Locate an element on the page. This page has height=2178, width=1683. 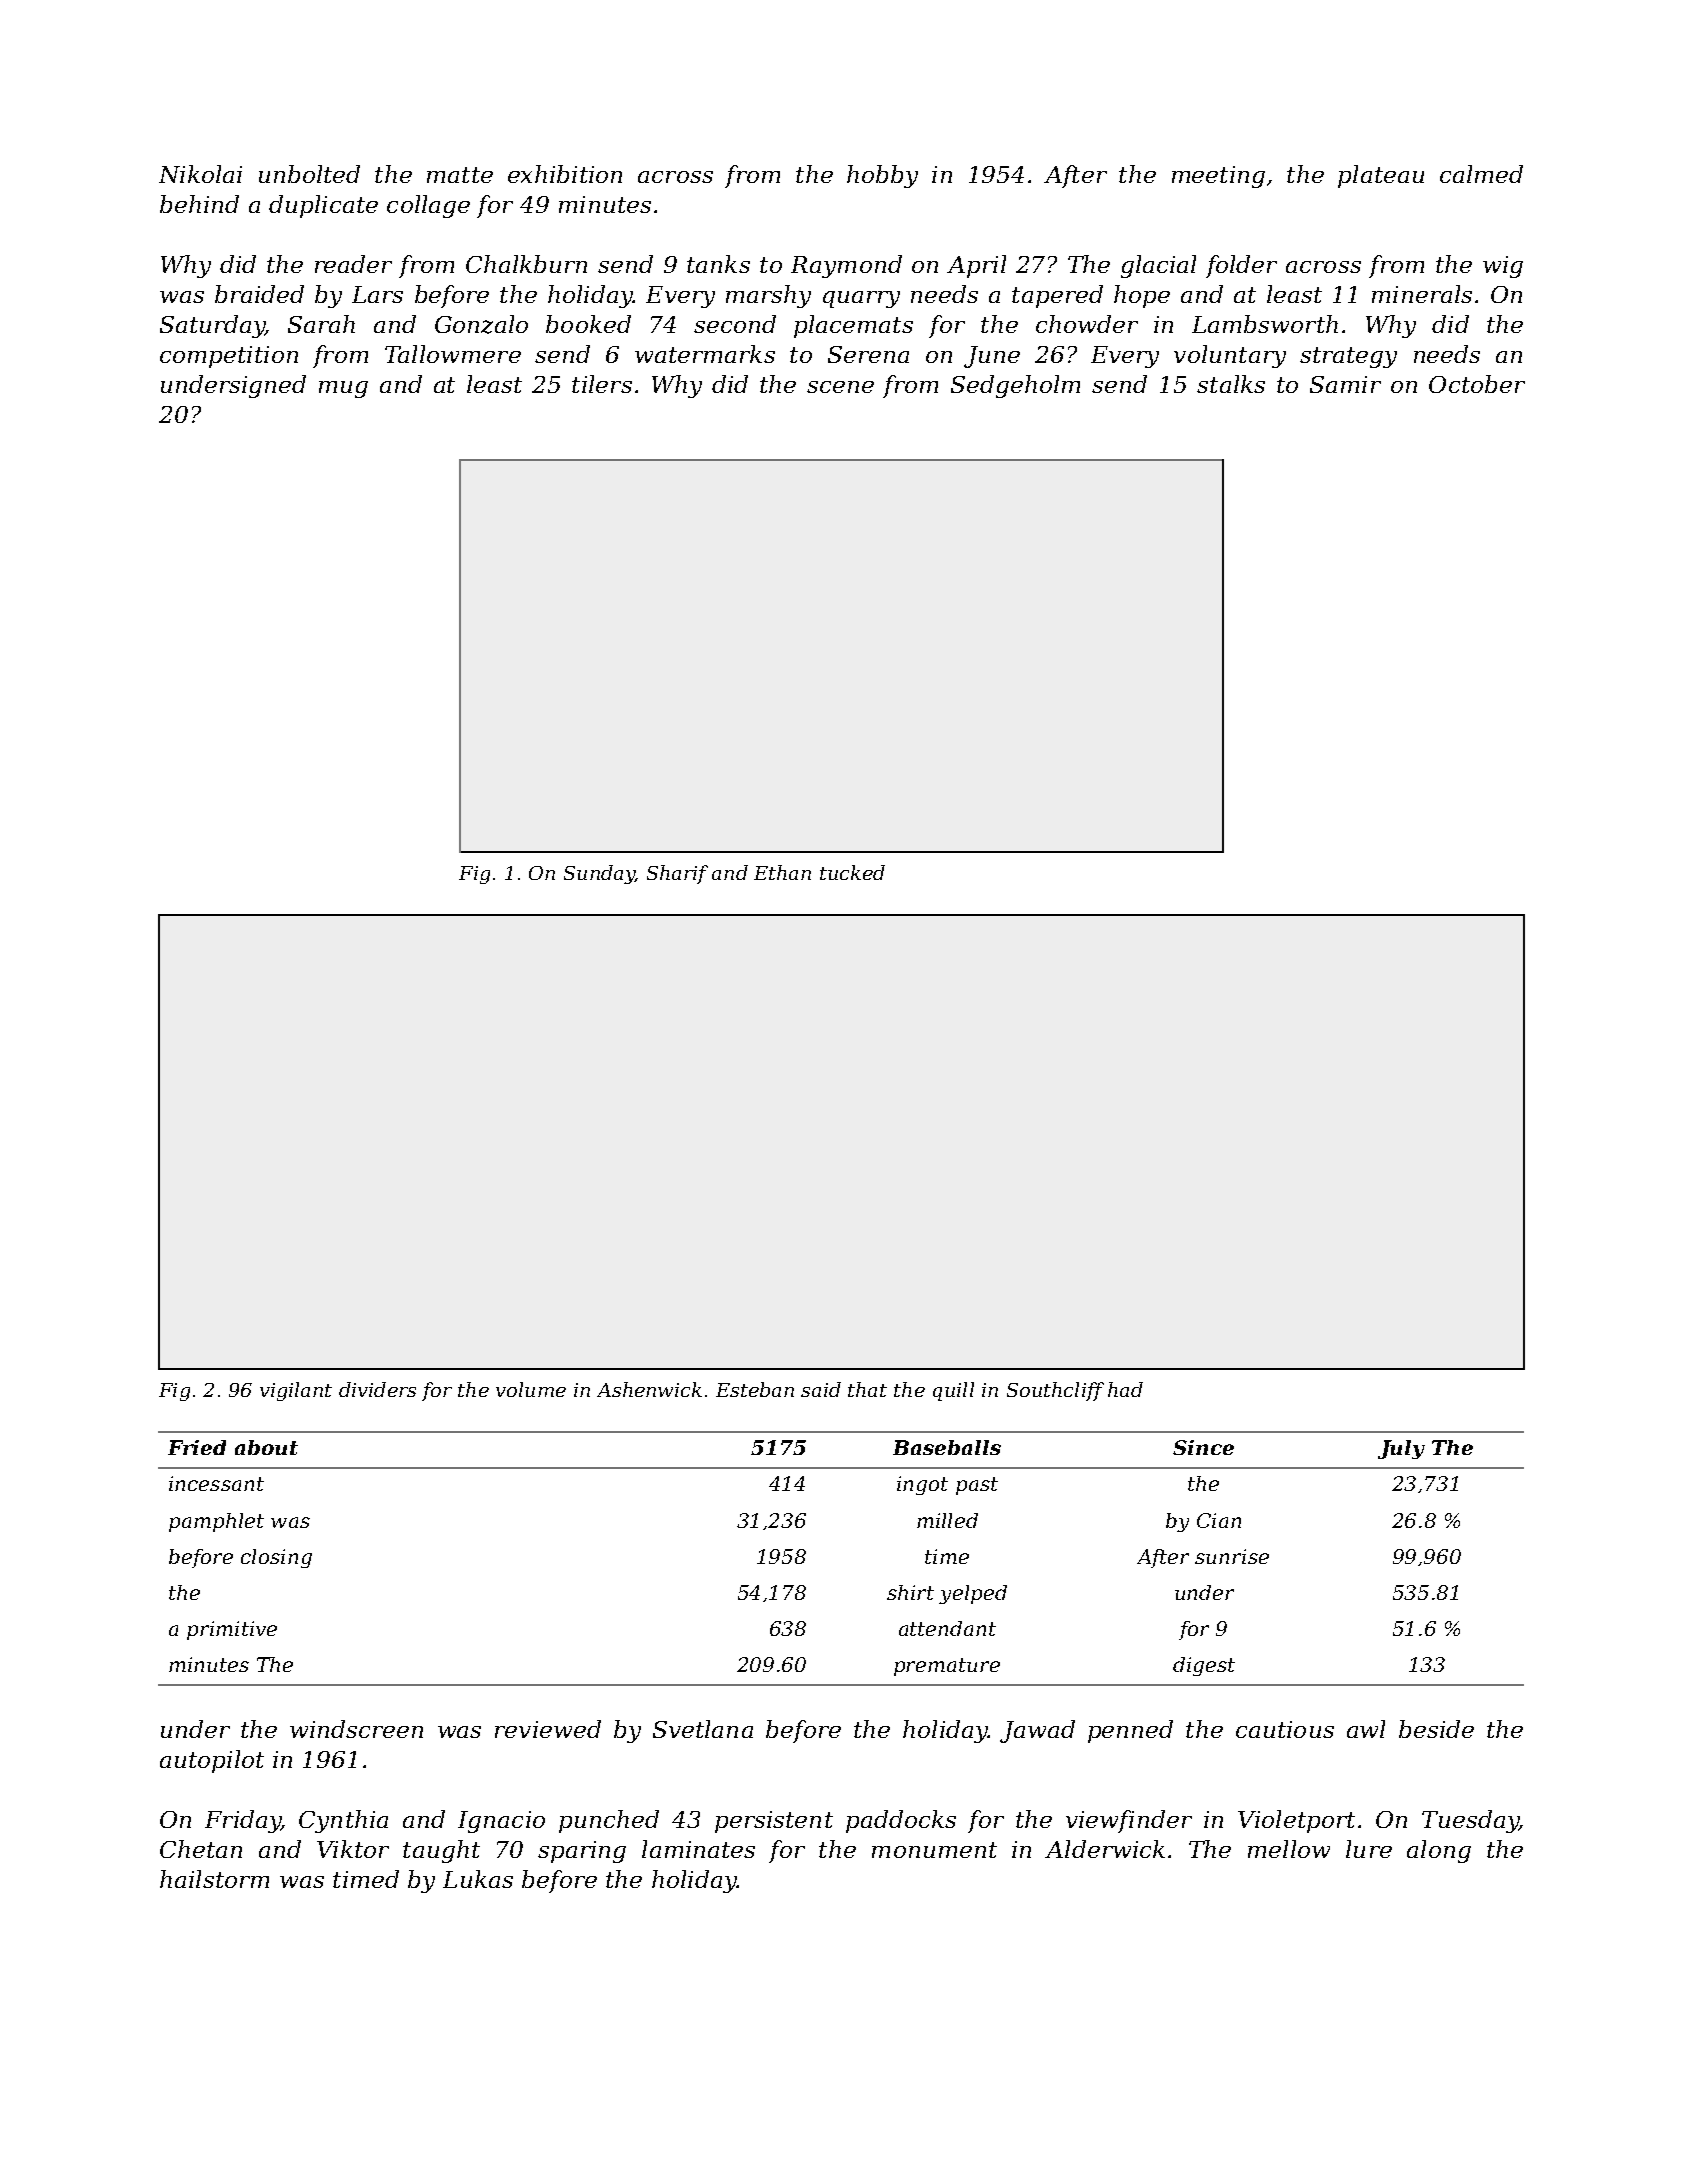
closing is located at coordinates (276, 1558).
